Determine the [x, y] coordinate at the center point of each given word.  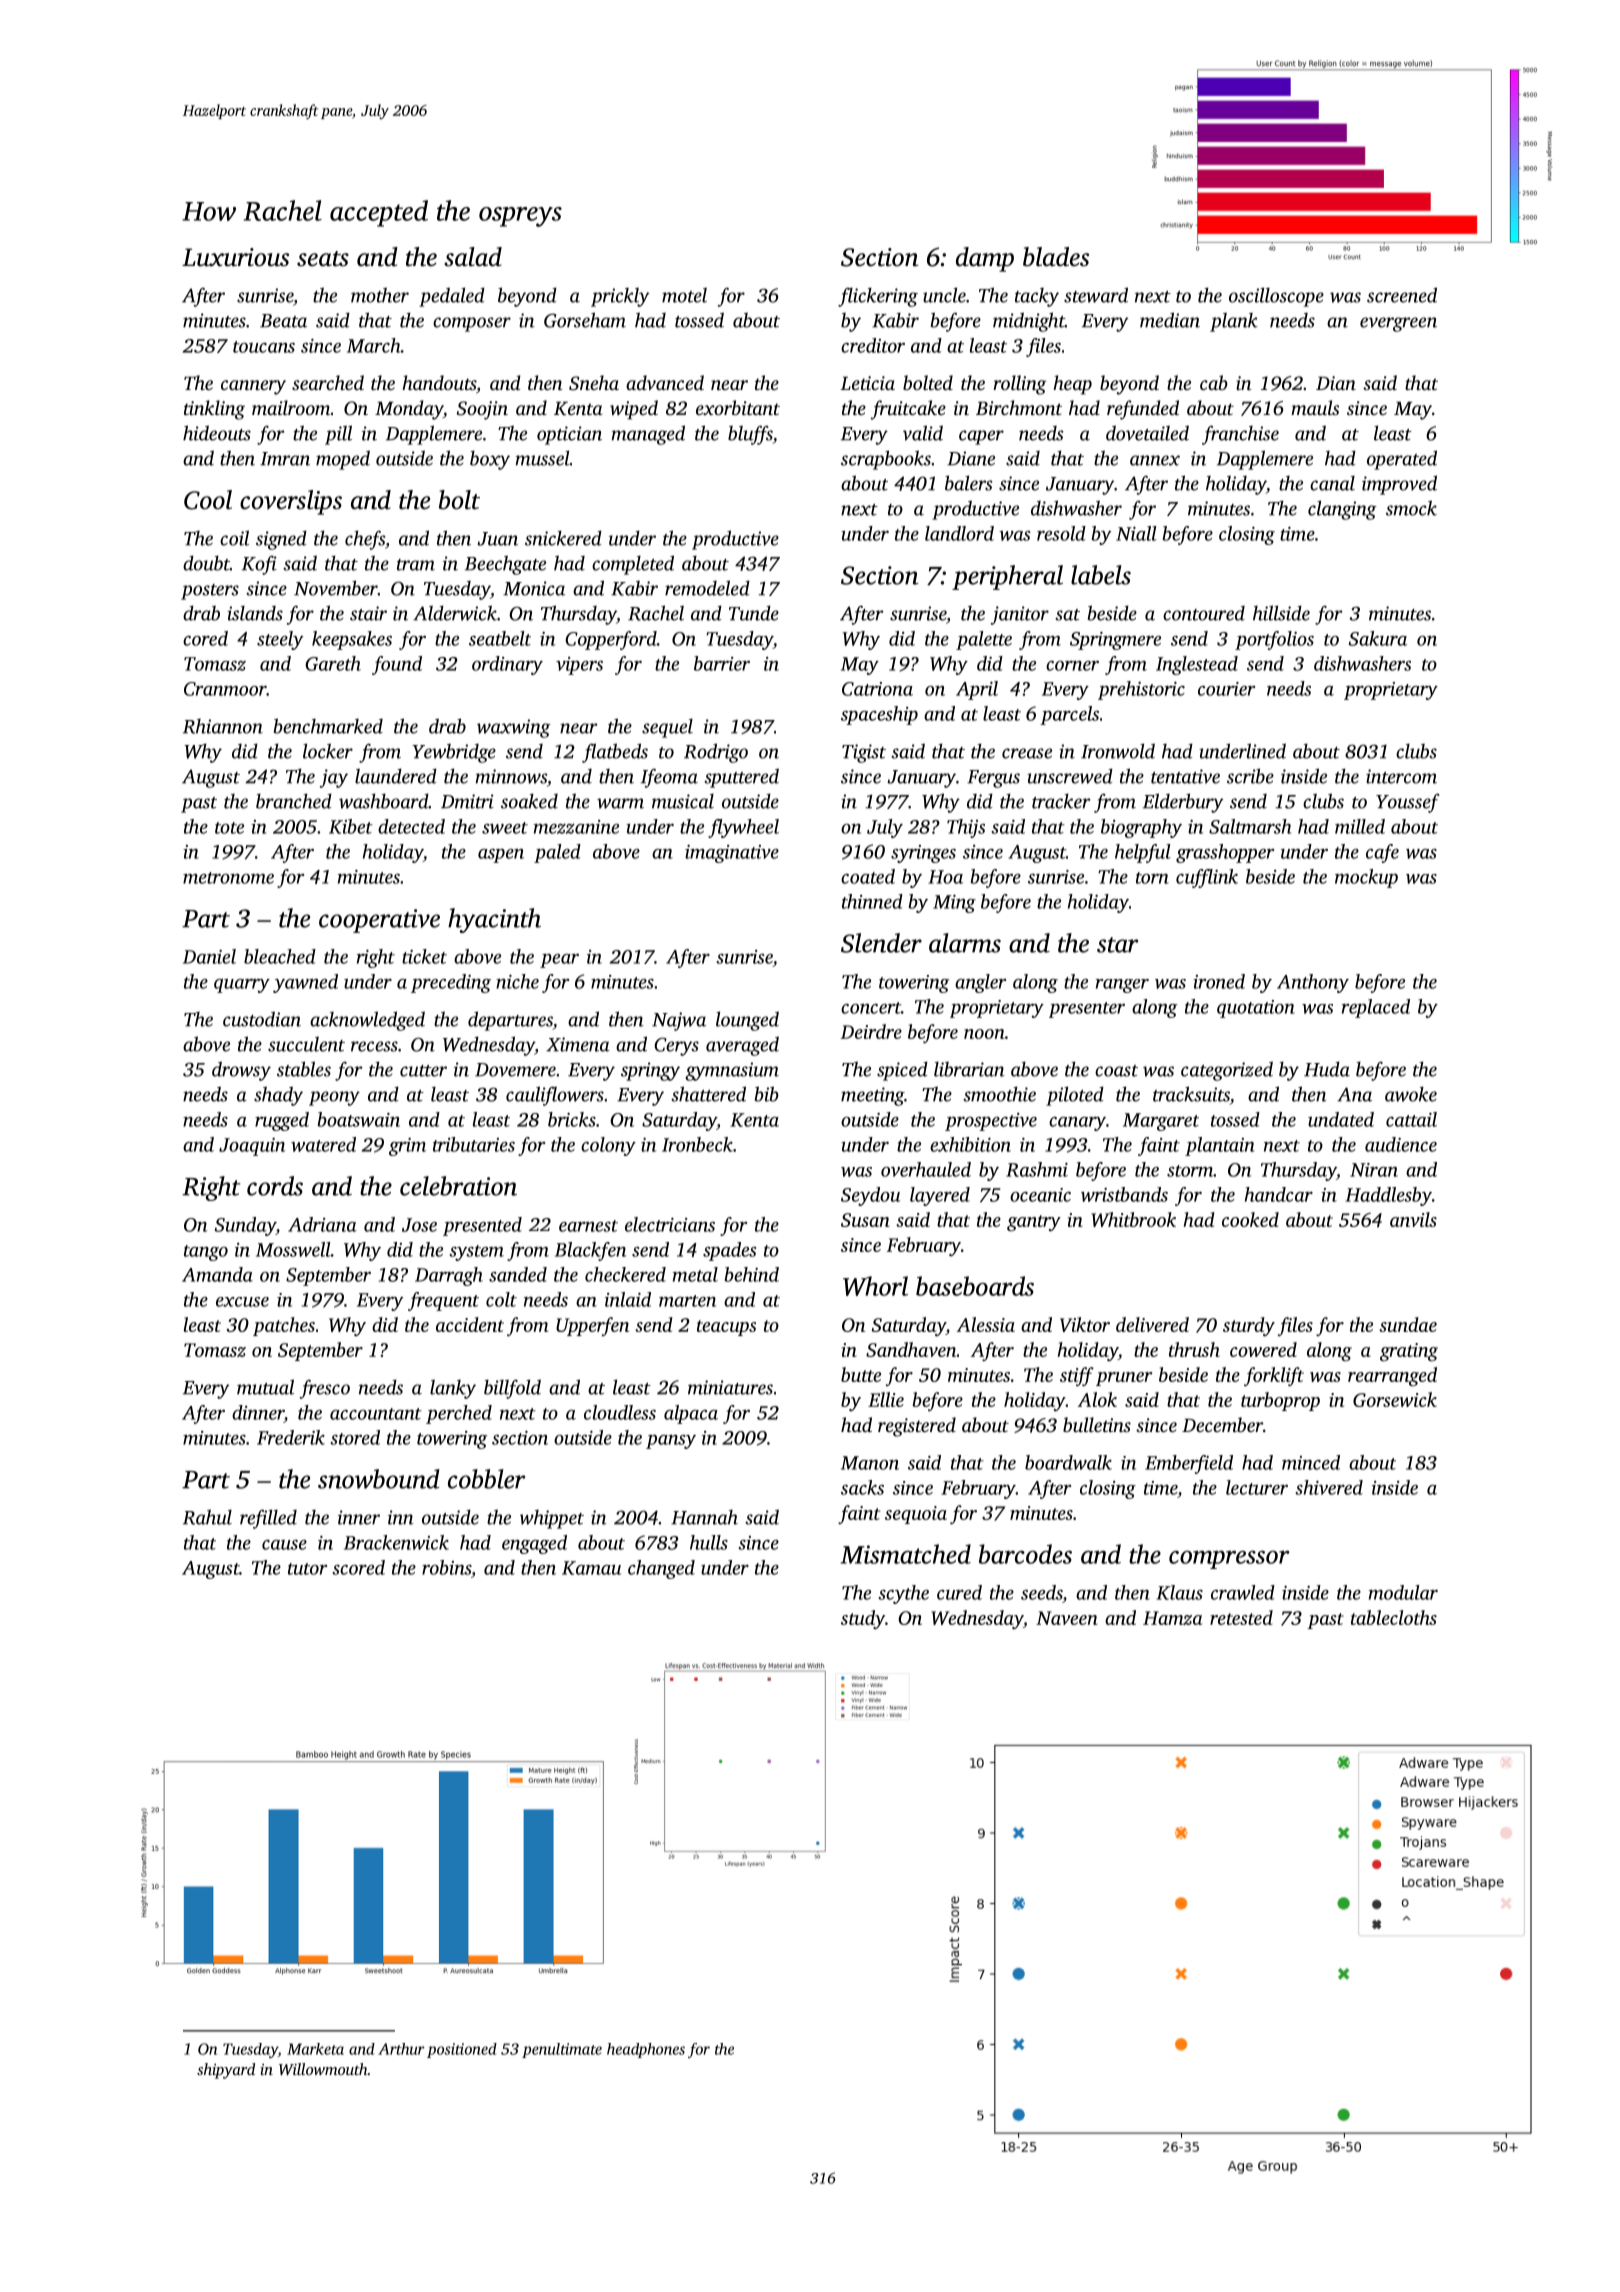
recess [374, 1046]
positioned [462, 2050]
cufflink [1207, 878]
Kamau [591, 1568]
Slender [881, 943]
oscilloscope [1276, 297]
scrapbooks [886, 460]
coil [234, 538]
